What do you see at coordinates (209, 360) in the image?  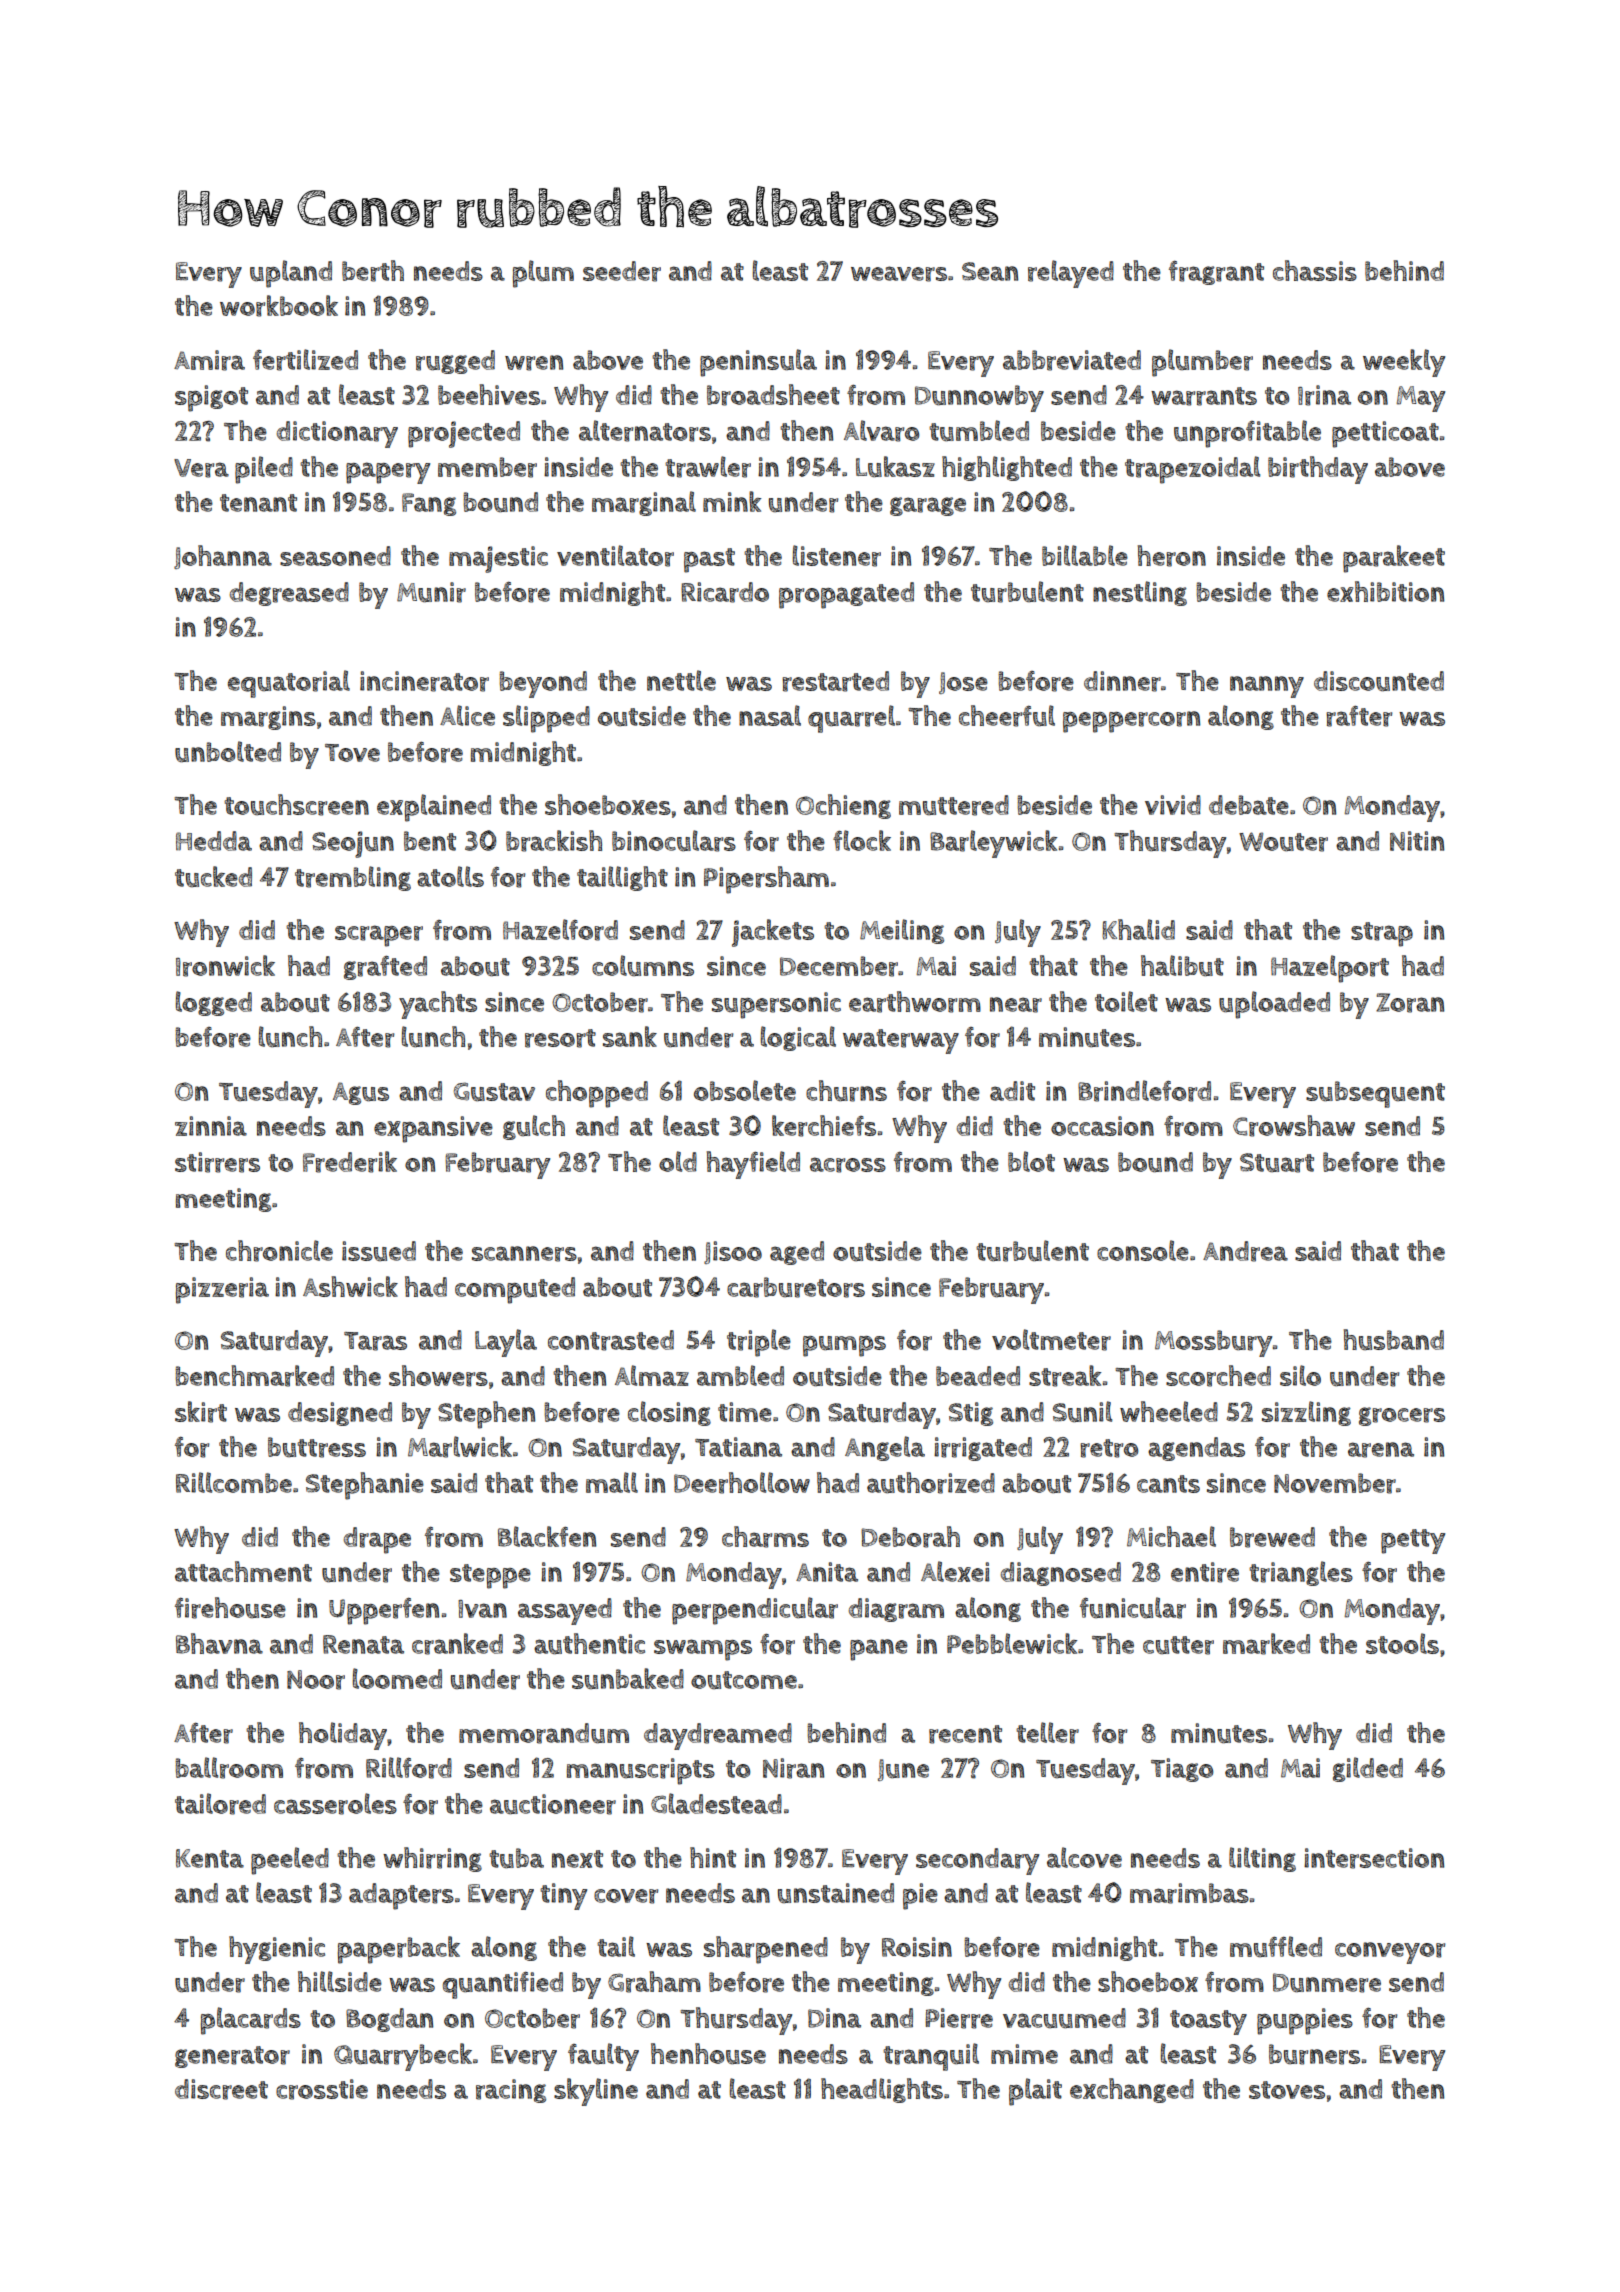 I see `Amira` at bounding box center [209, 360].
